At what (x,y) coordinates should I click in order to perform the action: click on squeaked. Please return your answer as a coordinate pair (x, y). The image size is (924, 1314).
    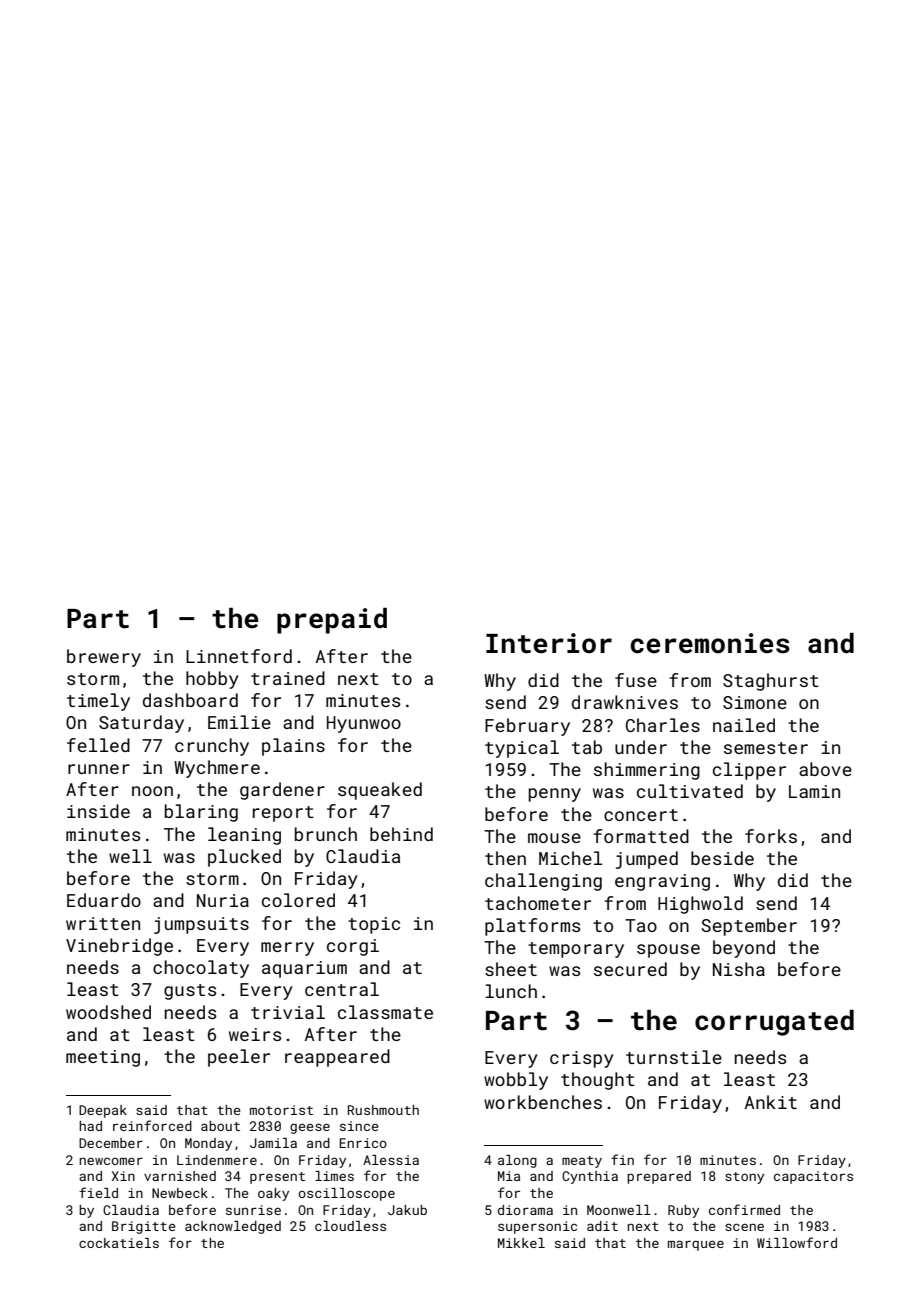
    Looking at the image, I should click on (380, 791).
